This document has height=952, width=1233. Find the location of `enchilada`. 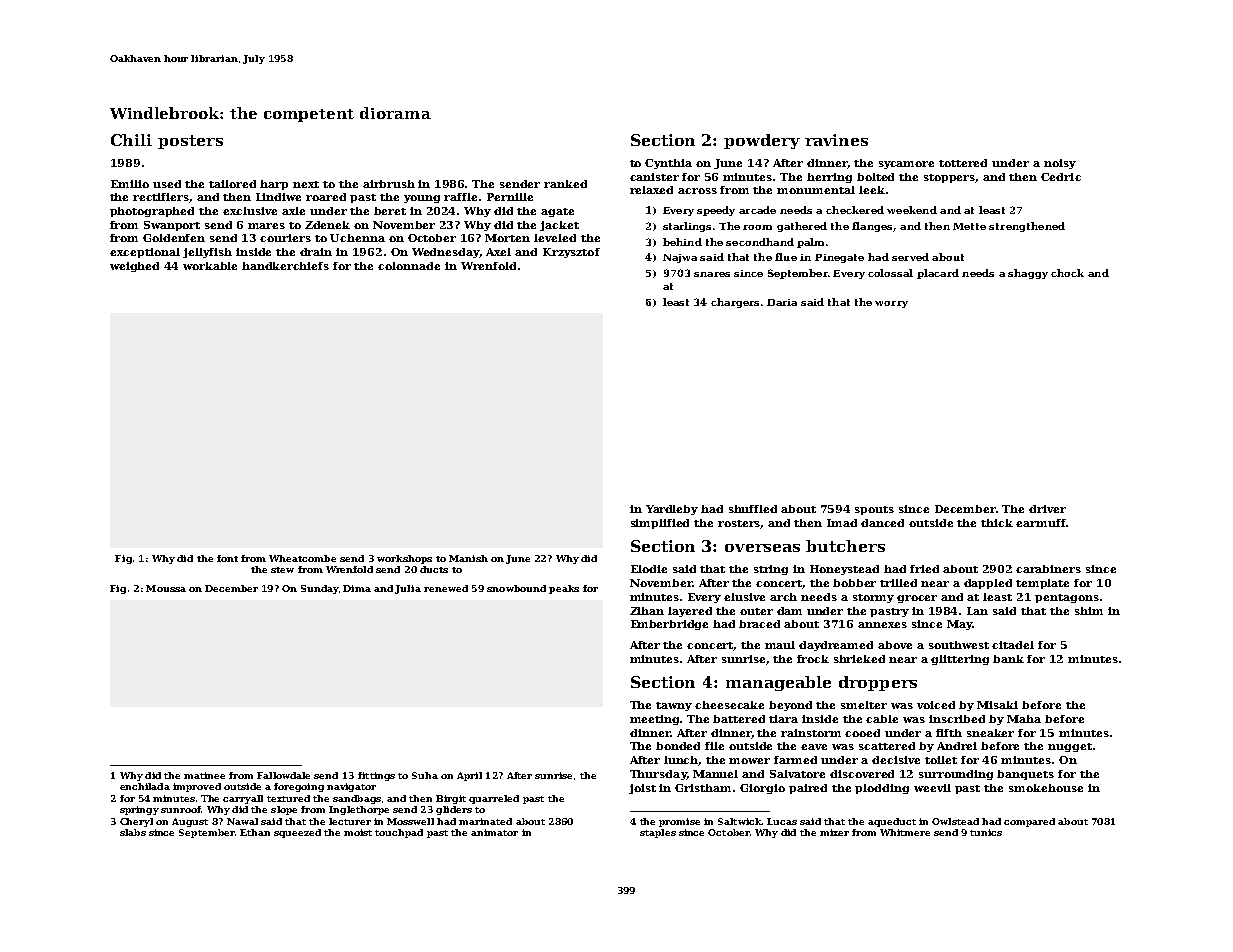

enchilada is located at coordinates (145, 786).
